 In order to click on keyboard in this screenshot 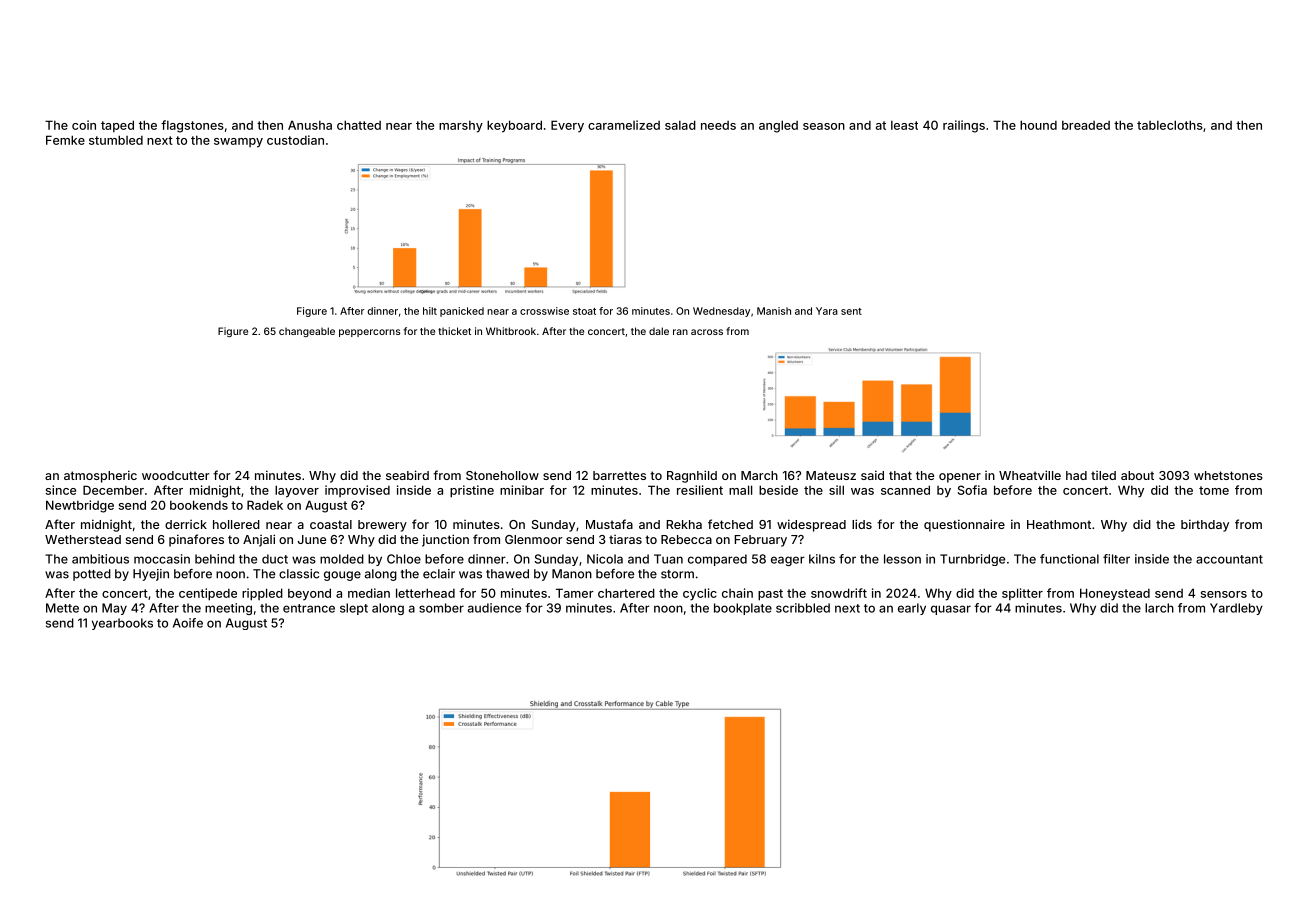, I will do `click(514, 126)`.
